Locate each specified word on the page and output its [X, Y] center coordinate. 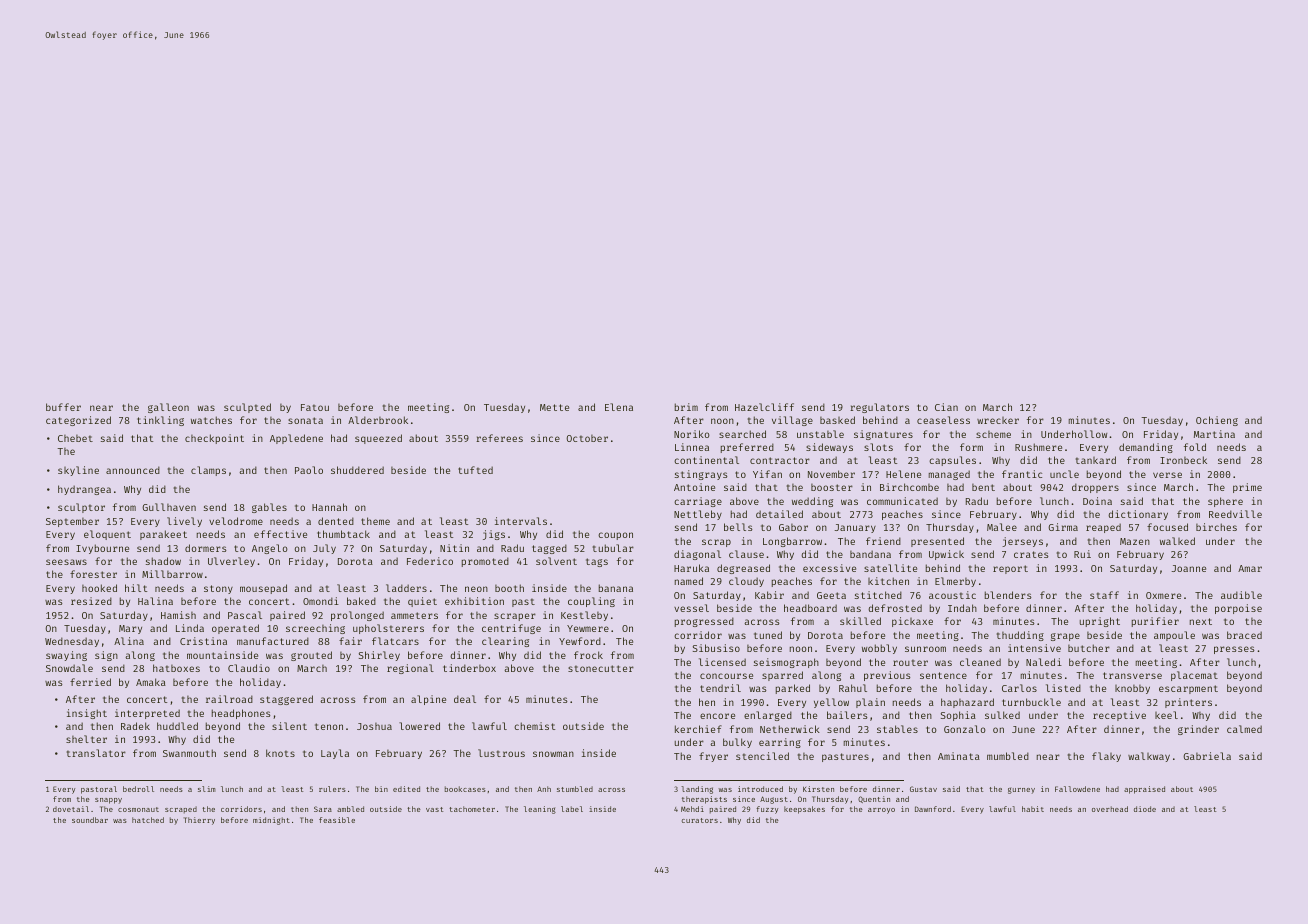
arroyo [881, 811]
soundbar [90, 820]
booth [509, 588]
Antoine [694, 487]
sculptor [81, 508]
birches [1216, 527]
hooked [99, 588]
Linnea [692, 447]
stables [897, 729]
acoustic [952, 595]
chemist [534, 726]
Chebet [75, 438]
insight [87, 714]
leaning [540, 810]
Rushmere [1038, 447]
